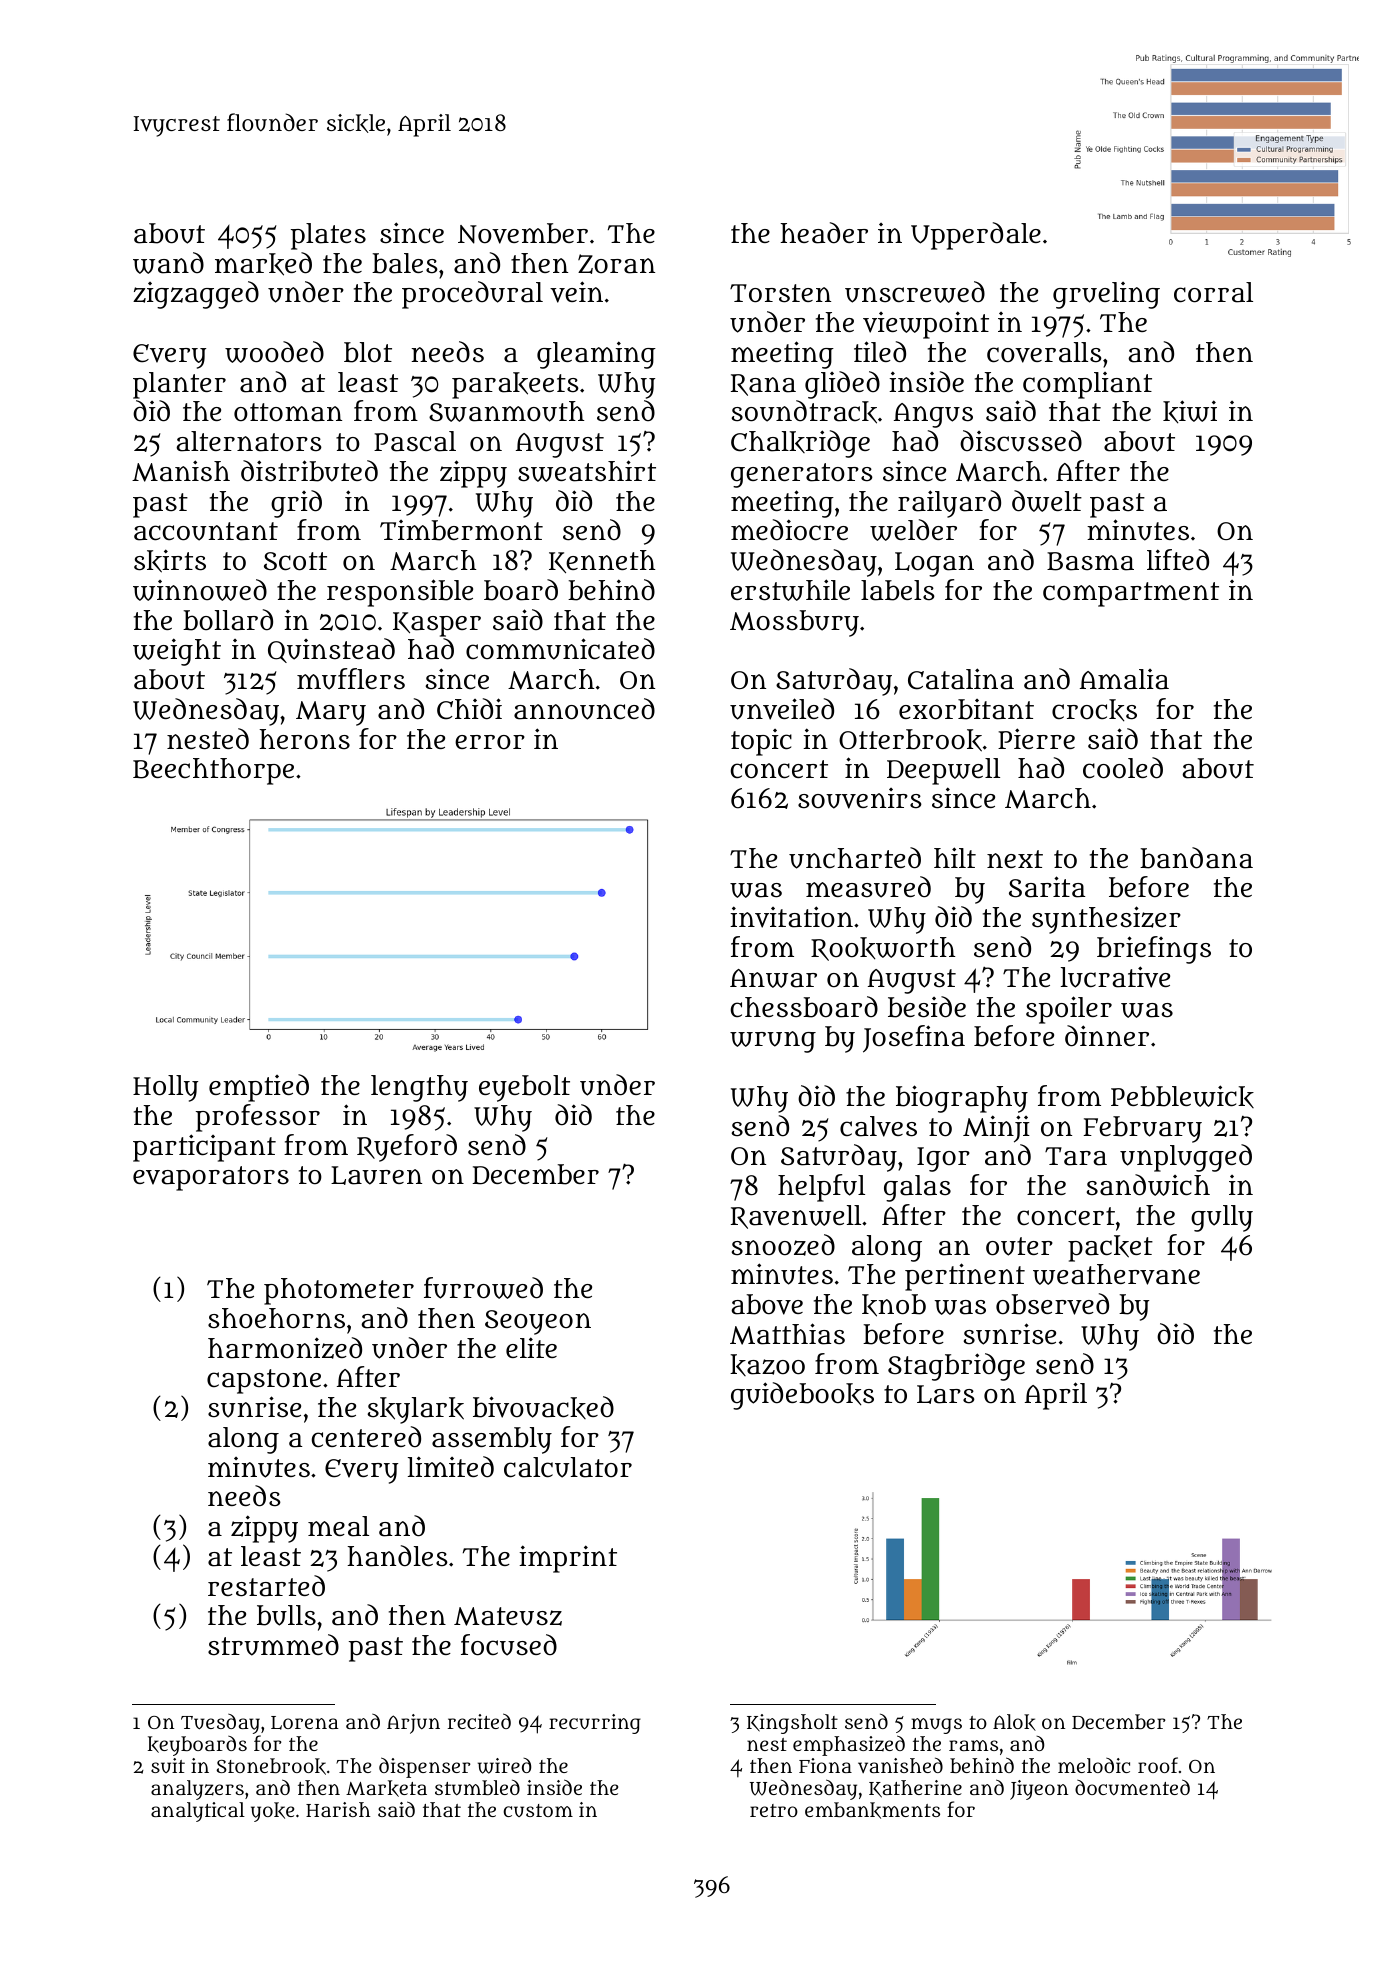 The height and width of the page is (1969, 1386). I want to click on mediocre, so click(789, 530).
